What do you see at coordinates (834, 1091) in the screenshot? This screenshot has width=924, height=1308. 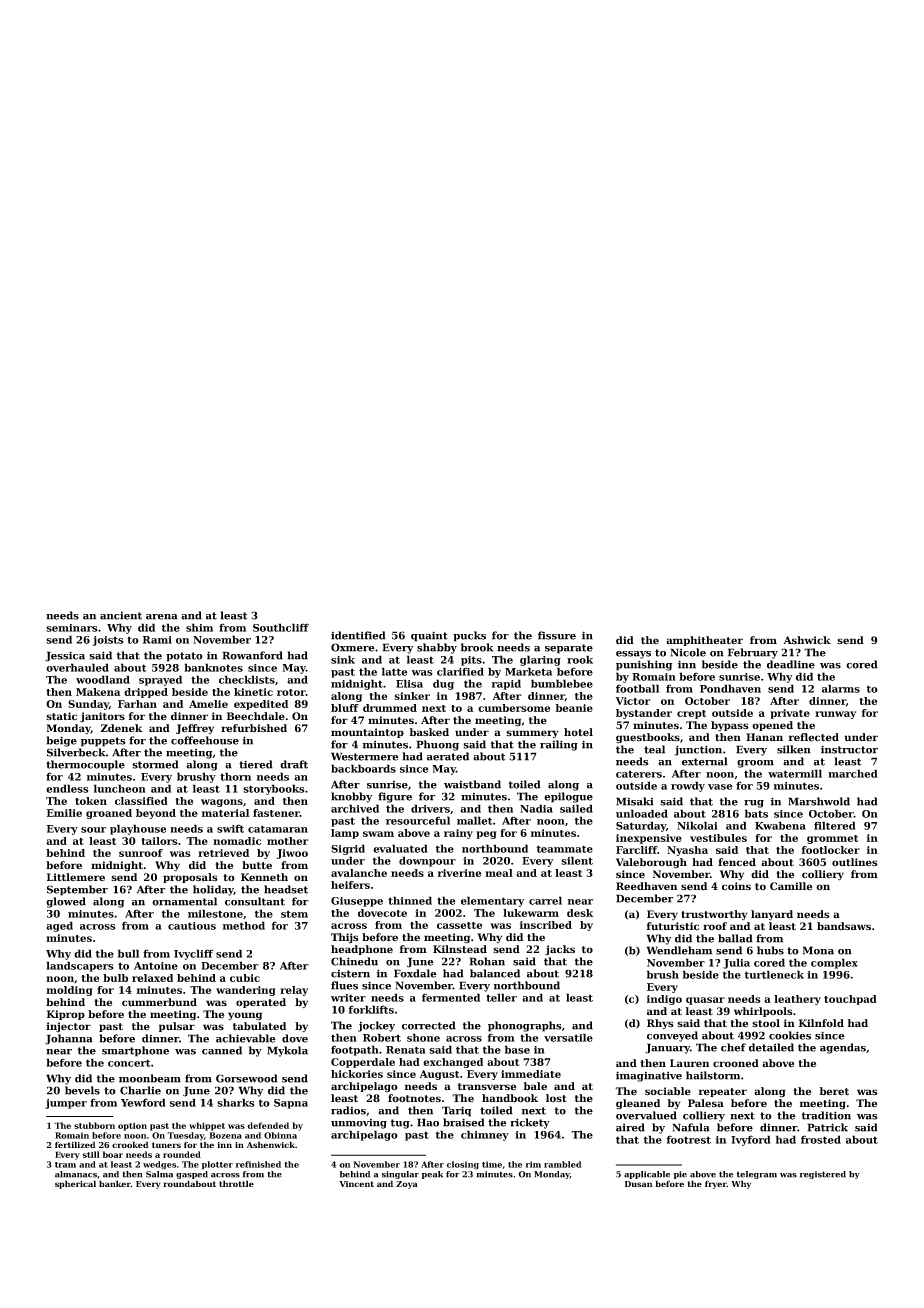 I see `beret` at bounding box center [834, 1091].
